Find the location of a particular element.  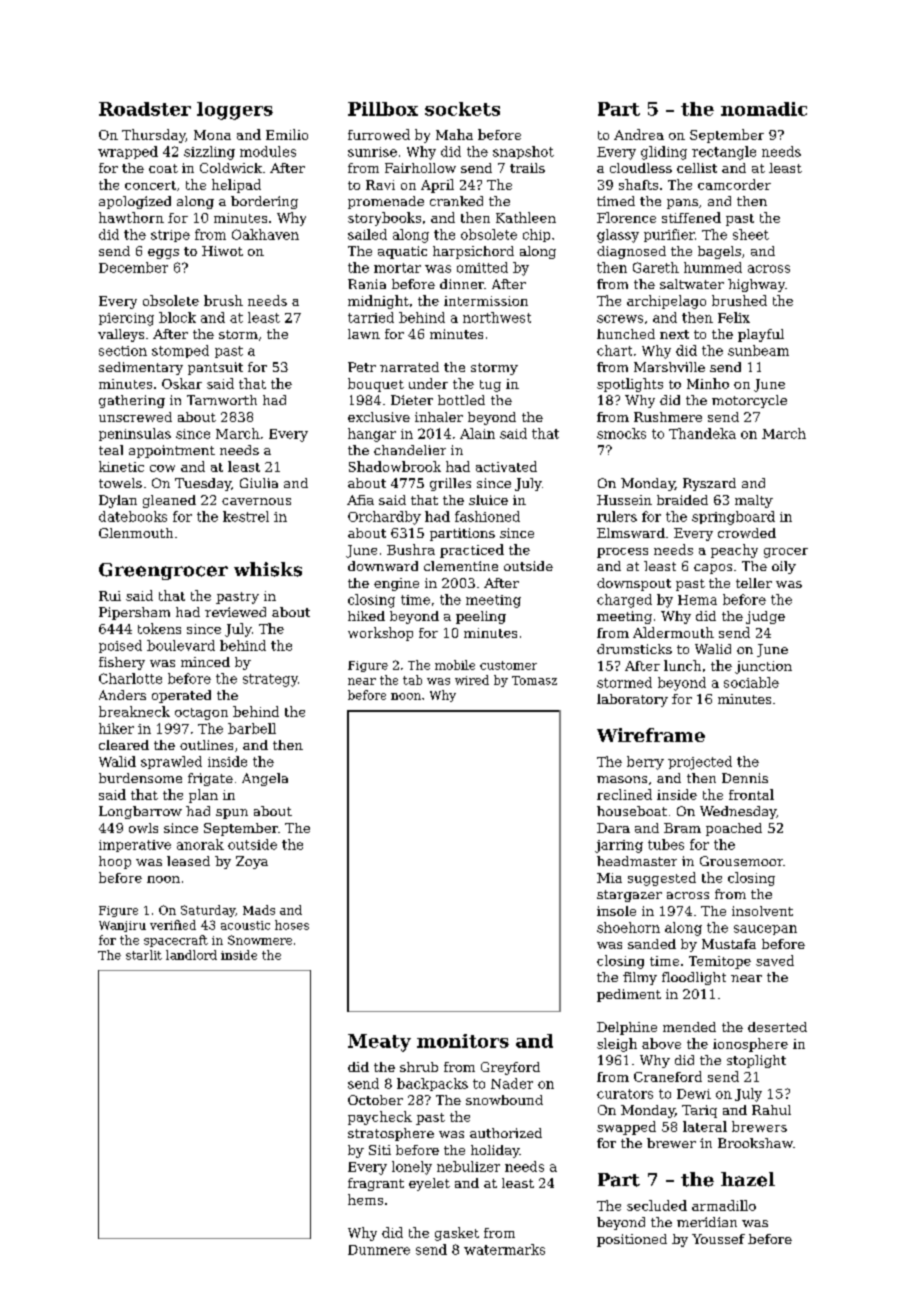

Youssef is located at coordinates (718, 1239).
